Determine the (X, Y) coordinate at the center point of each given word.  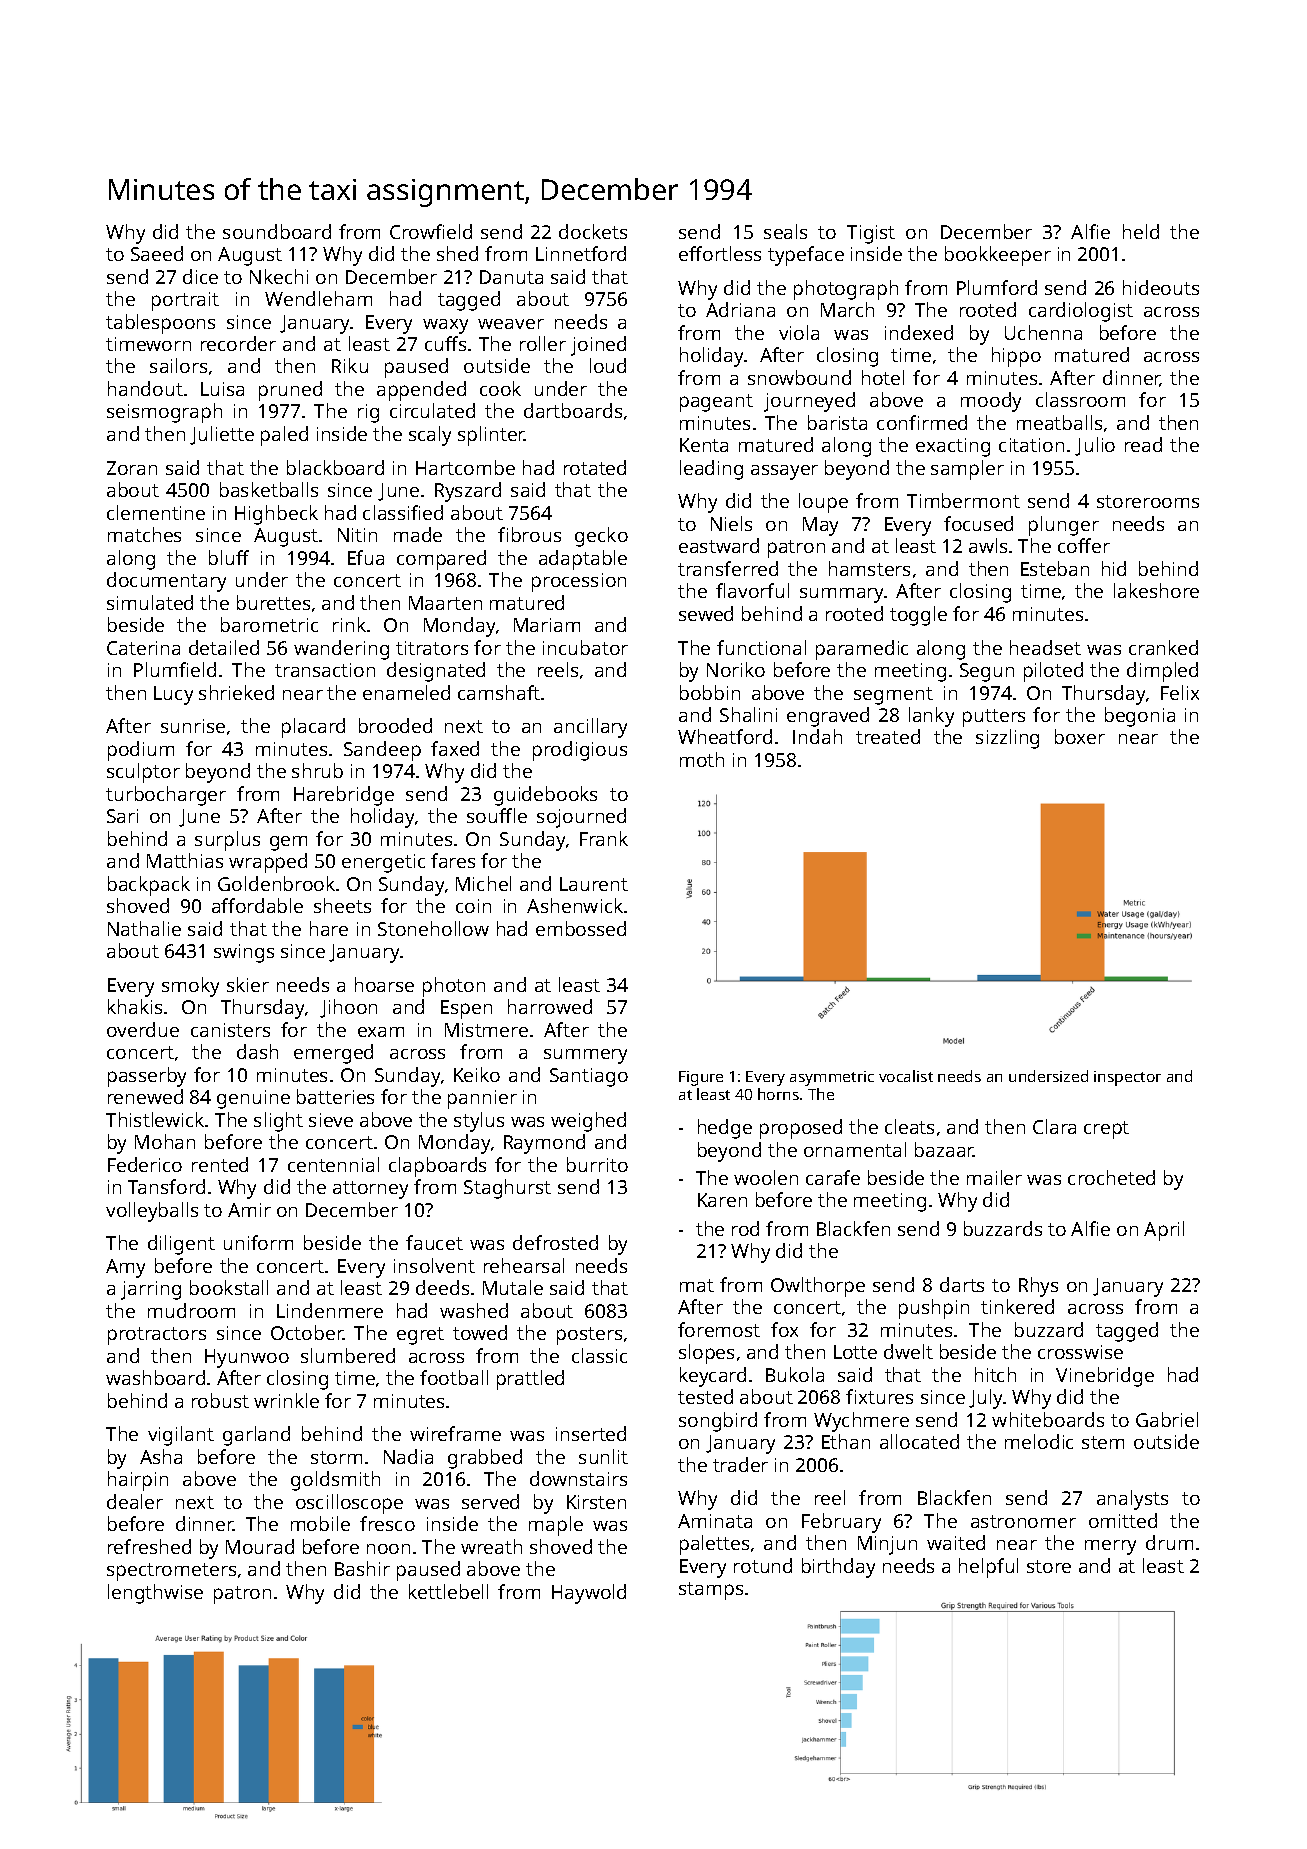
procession (579, 582)
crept (1106, 1130)
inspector (1127, 1078)
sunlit (603, 1456)
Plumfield (175, 669)
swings (244, 953)
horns (778, 1094)
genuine (253, 1099)
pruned (290, 391)
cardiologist (1081, 312)
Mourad (260, 1546)
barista (837, 422)
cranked (1163, 647)
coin (473, 906)
